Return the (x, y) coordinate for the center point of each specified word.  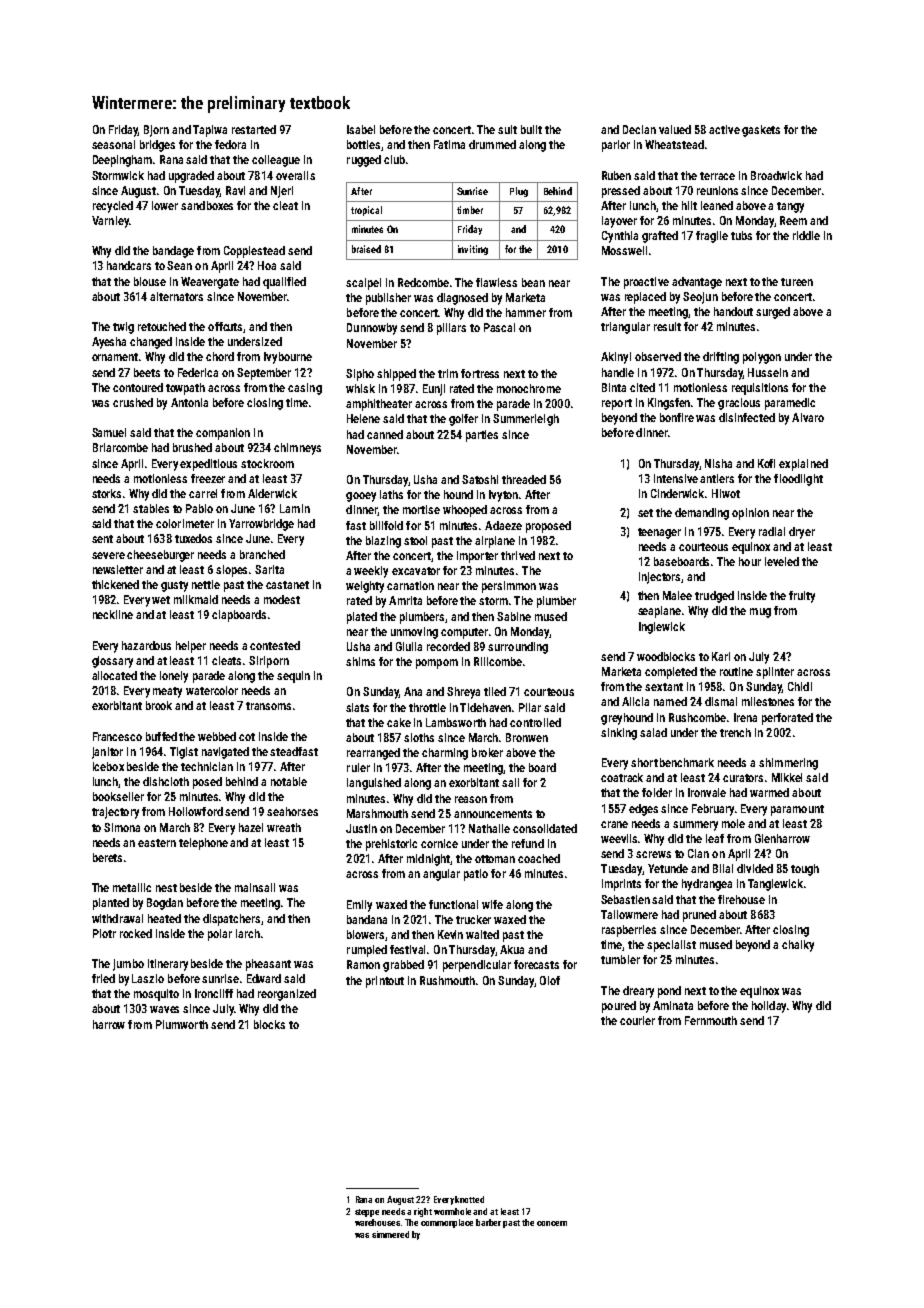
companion (223, 434)
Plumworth (182, 1024)
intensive (676, 478)
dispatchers (231, 920)
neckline (113, 614)
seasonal (113, 144)
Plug (519, 192)
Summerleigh (526, 420)
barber (488, 1222)
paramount (797, 810)
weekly (371, 572)
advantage (697, 283)
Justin (361, 828)
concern (552, 1223)
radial (772, 531)
